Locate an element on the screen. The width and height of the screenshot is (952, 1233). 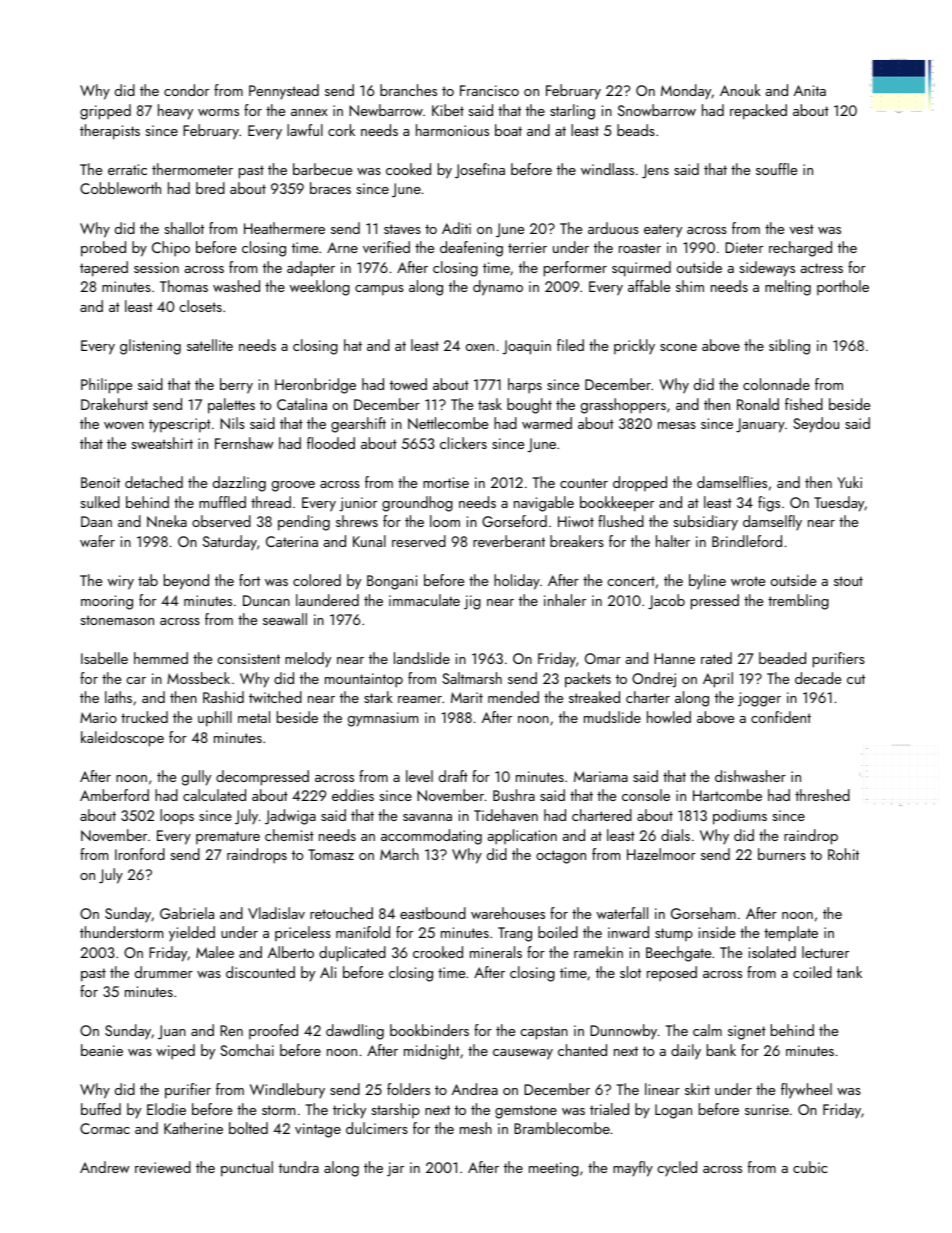
gripped is located at coordinates (105, 112).
